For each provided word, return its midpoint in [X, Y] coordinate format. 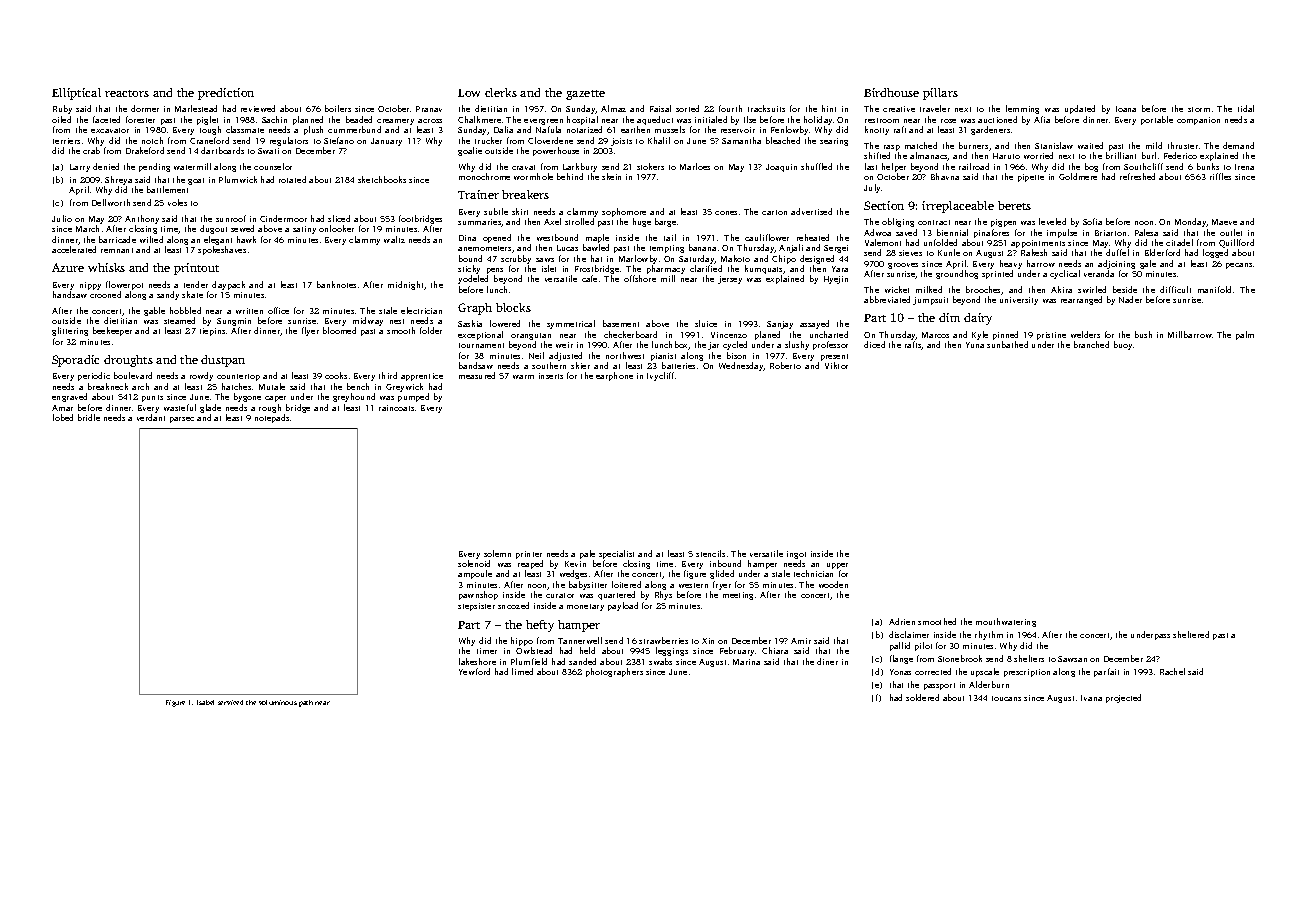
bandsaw [476, 365]
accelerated [74, 249]
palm [1245, 335]
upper [837, 566]
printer [529, 555]
